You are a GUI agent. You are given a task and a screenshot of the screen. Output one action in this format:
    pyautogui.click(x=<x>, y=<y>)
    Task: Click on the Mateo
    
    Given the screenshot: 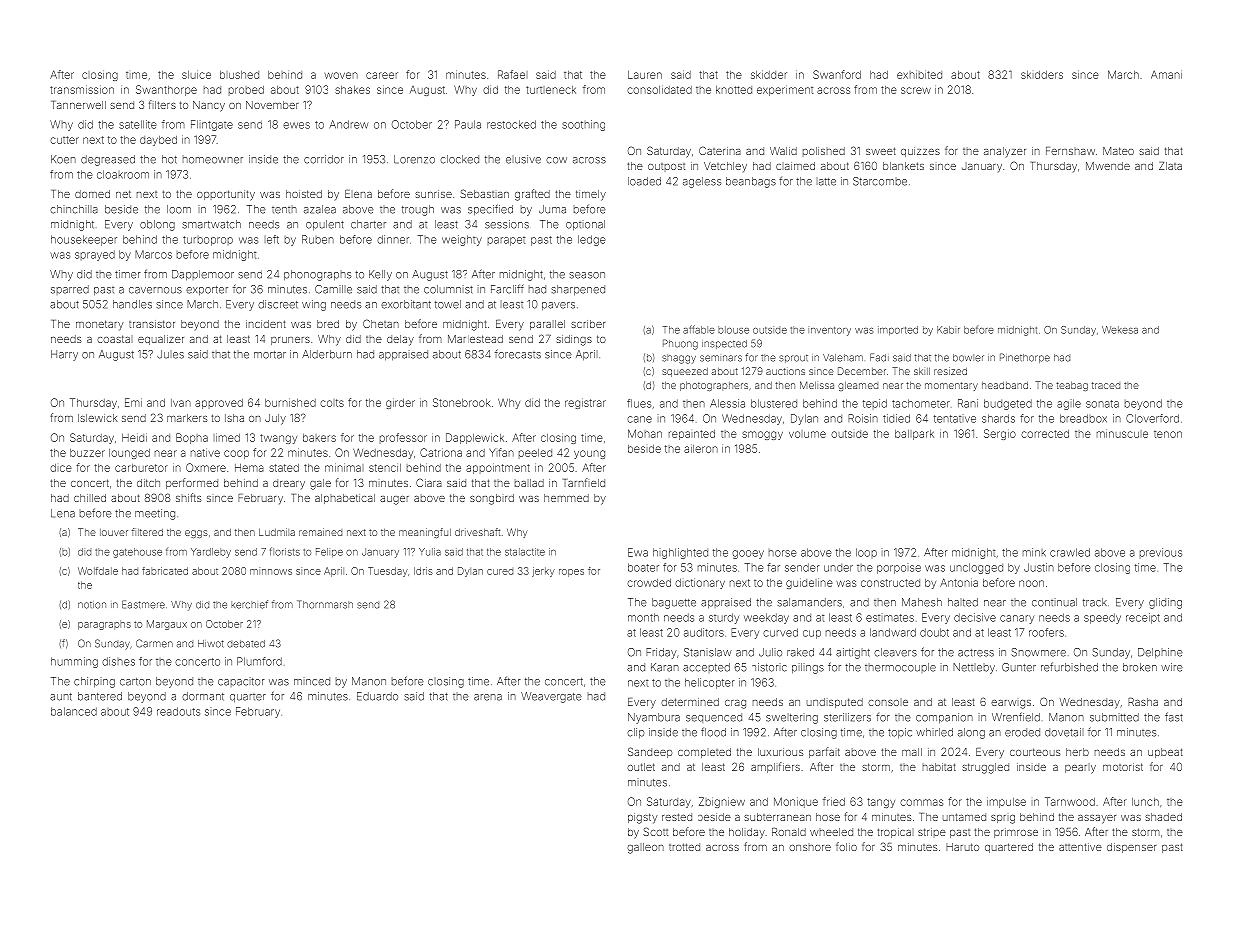 What is the action you would take?
    pyautogui.click(x=1118, y=151)
